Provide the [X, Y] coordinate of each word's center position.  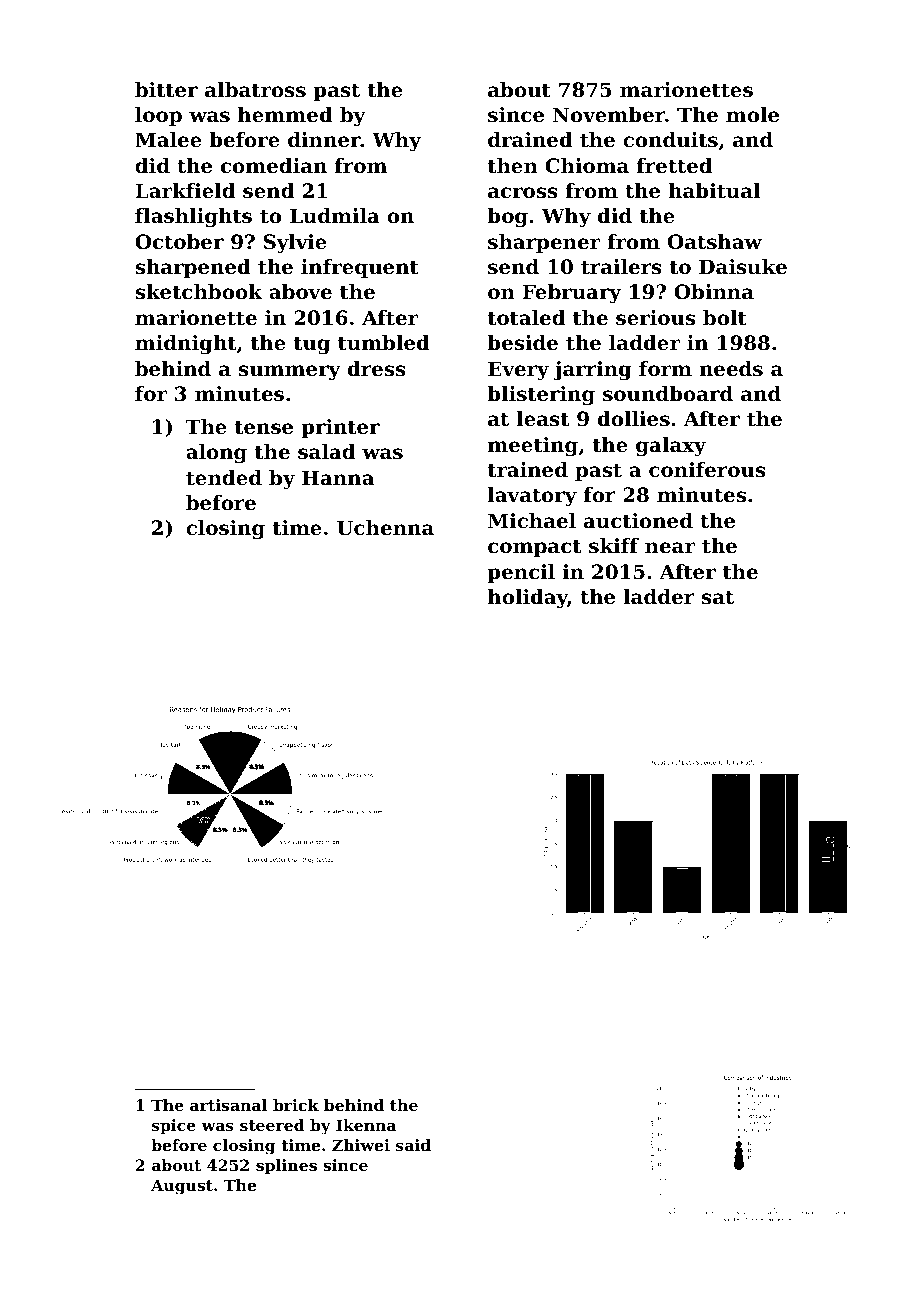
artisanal [228, 1105]
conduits [670, 140]
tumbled [384, 343]
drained [530, 140]
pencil [521, 573]
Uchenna [385, 528]
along [216, 454]
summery [290, 373]
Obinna [714, 292]
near [670, 548]
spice [174, 1127]
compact [534, 548]
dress [377, 369]
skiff [614, 546]
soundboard [668, 394]
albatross [255, 90]
